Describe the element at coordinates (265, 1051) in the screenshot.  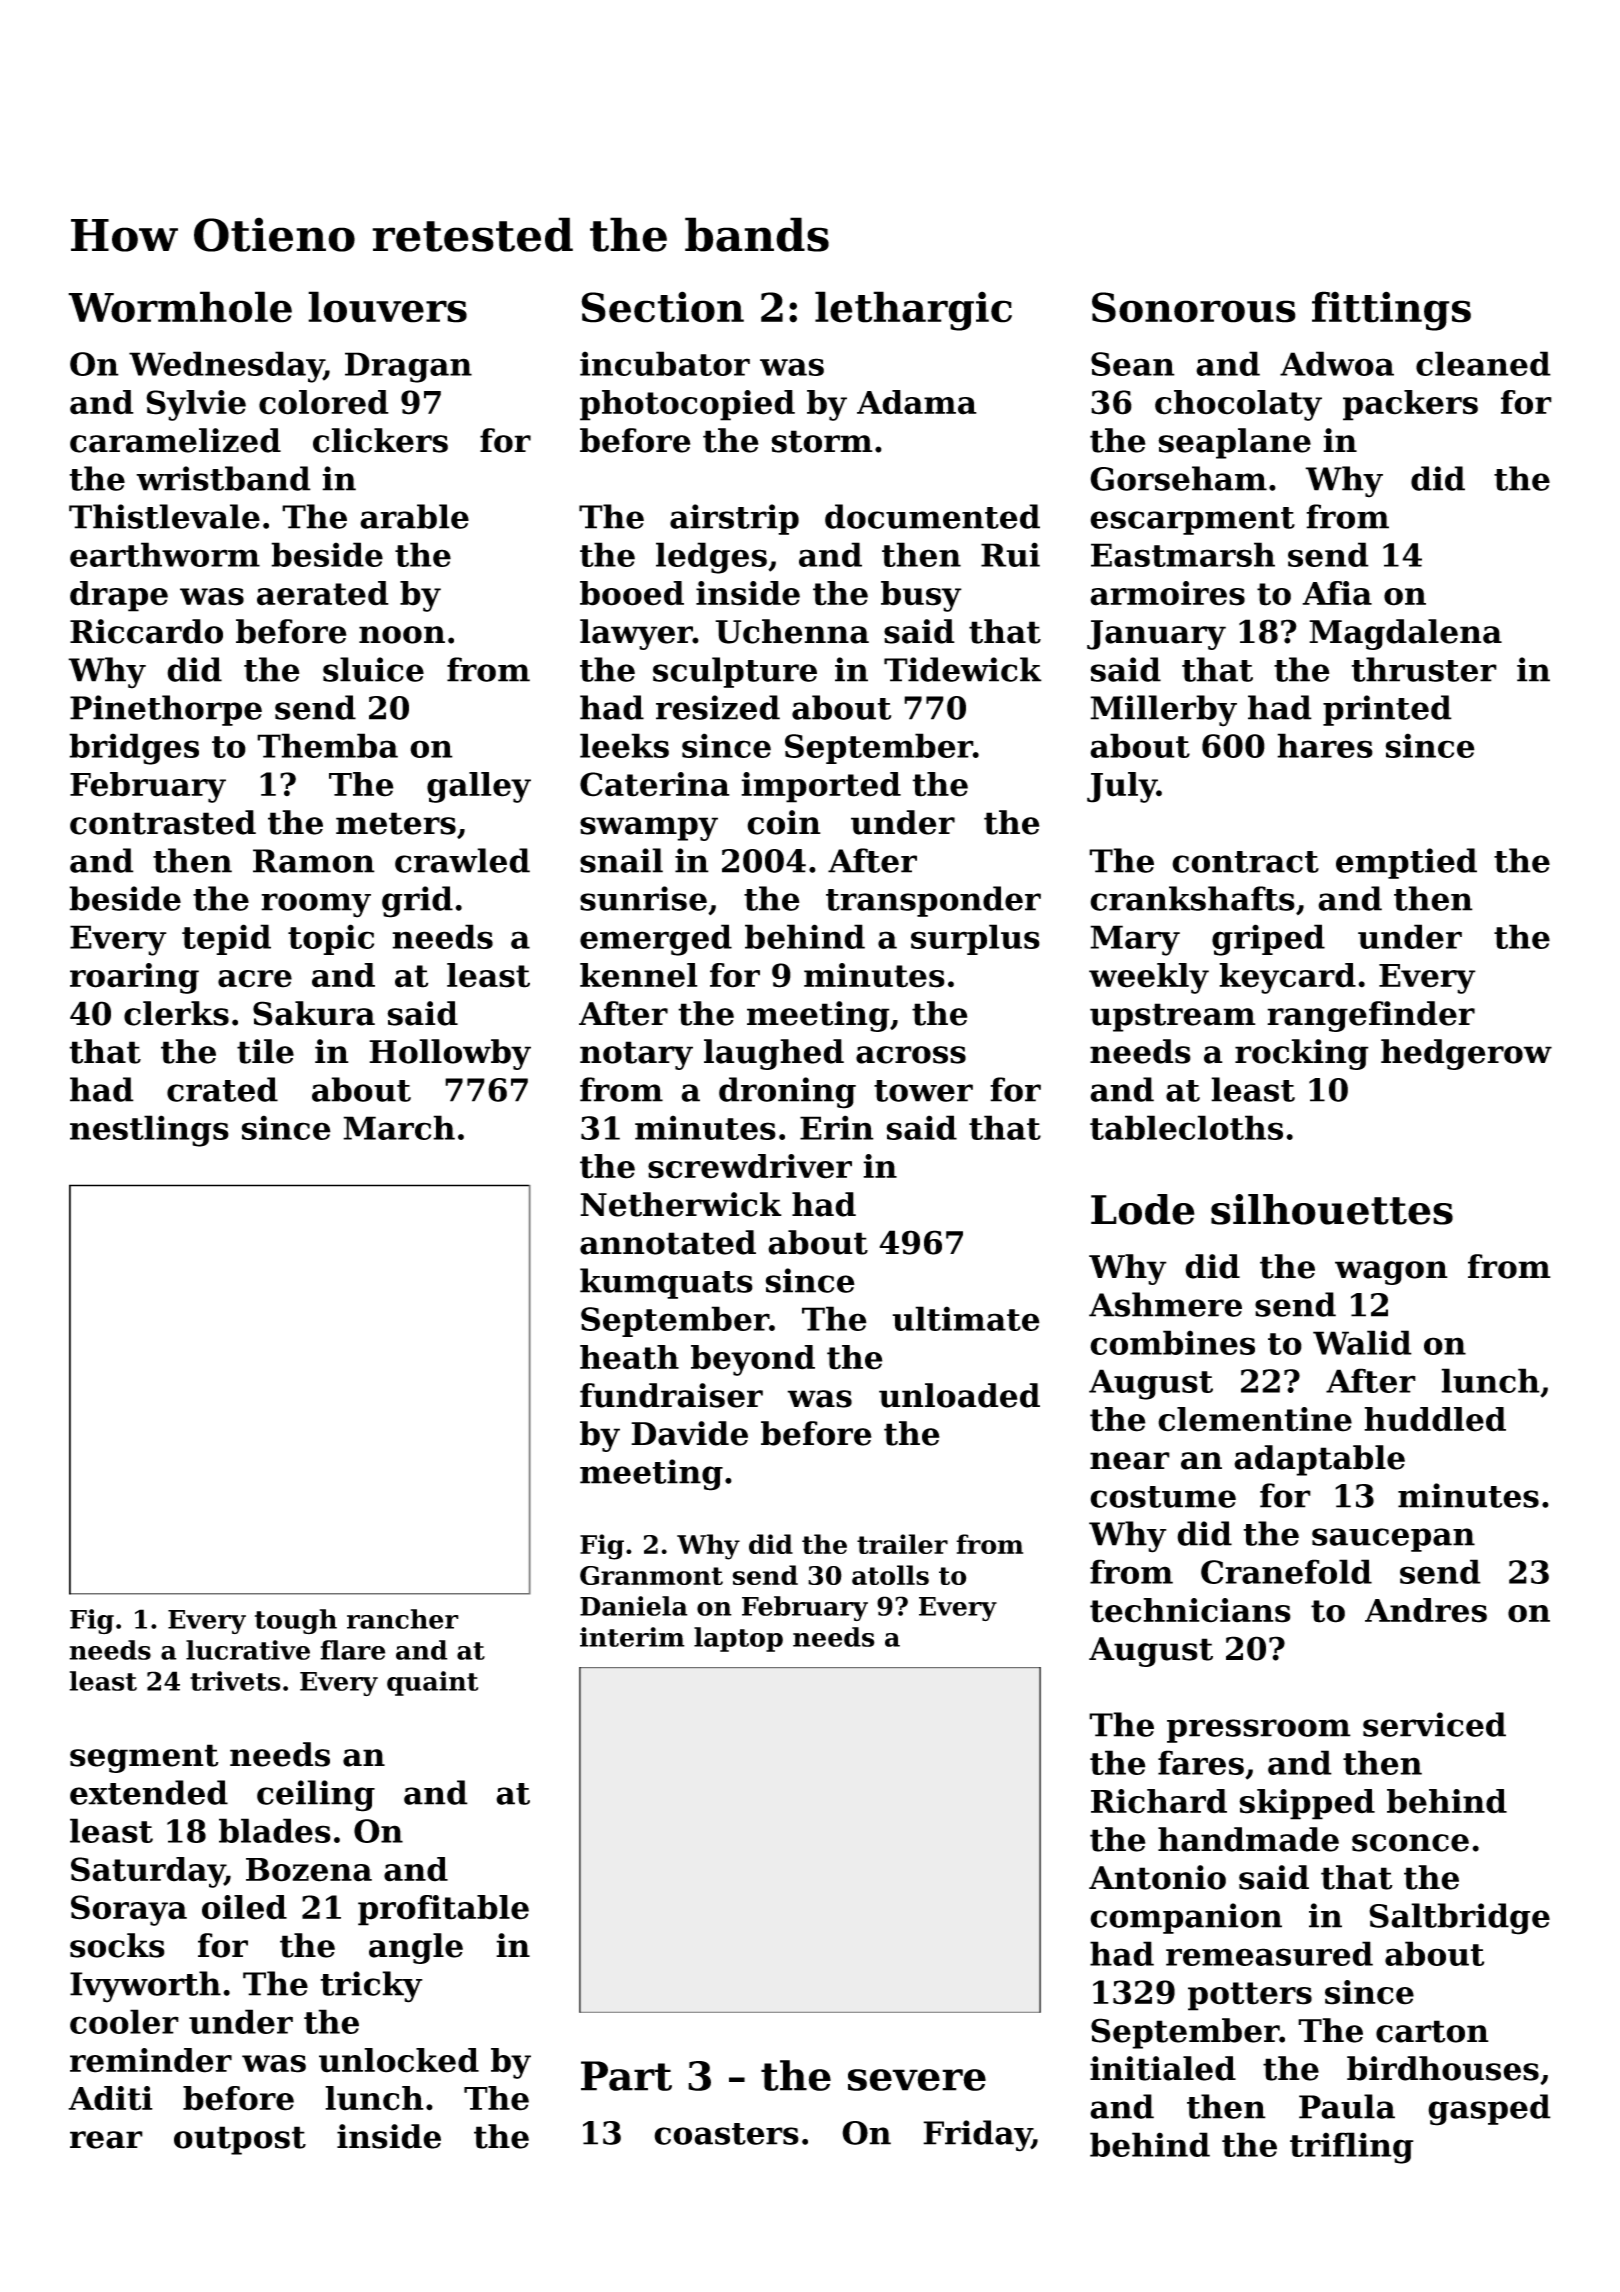
I see `tile` at that location.
